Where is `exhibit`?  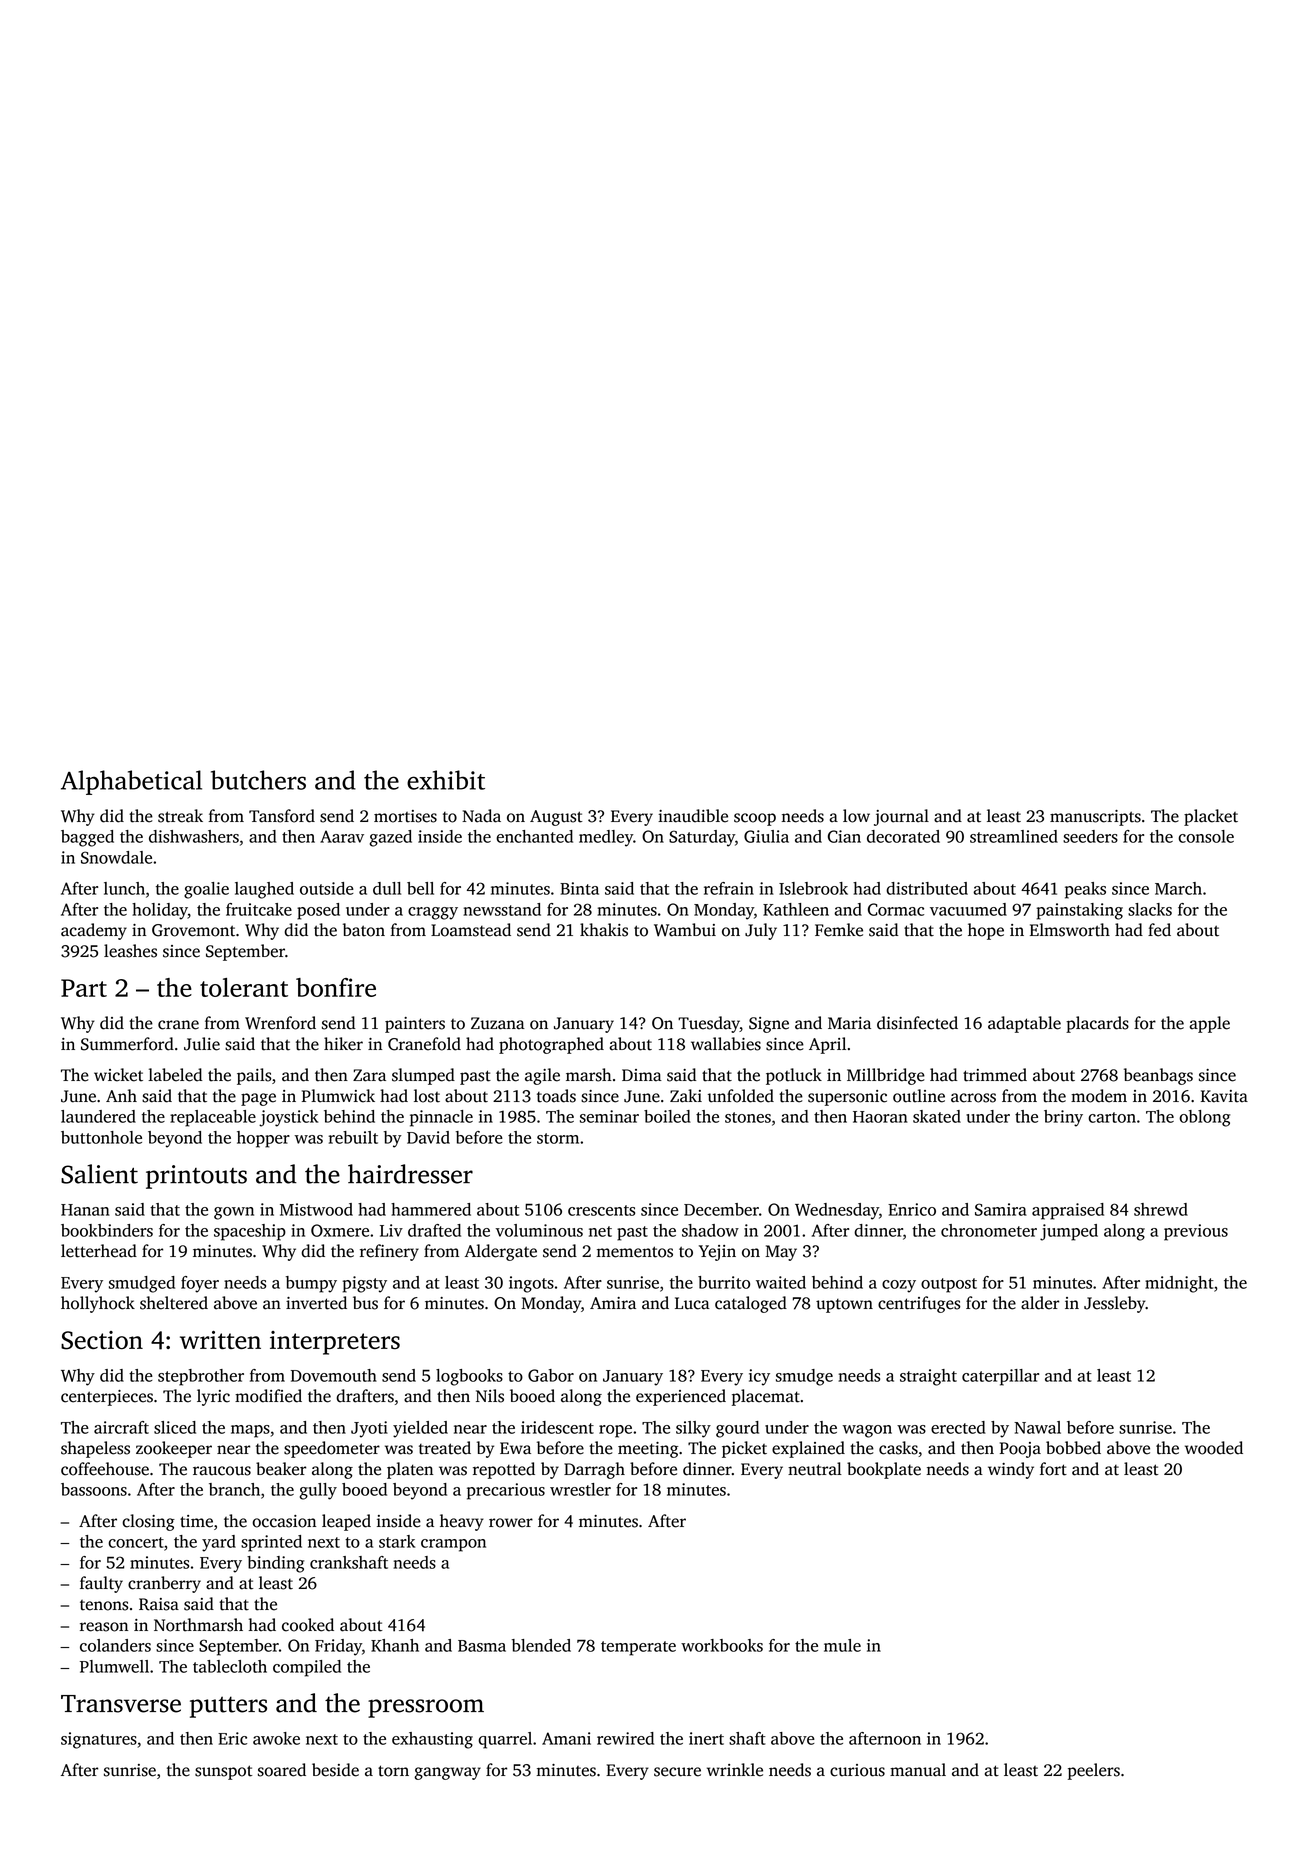 exhibit is located at coordinates (446, 780).
